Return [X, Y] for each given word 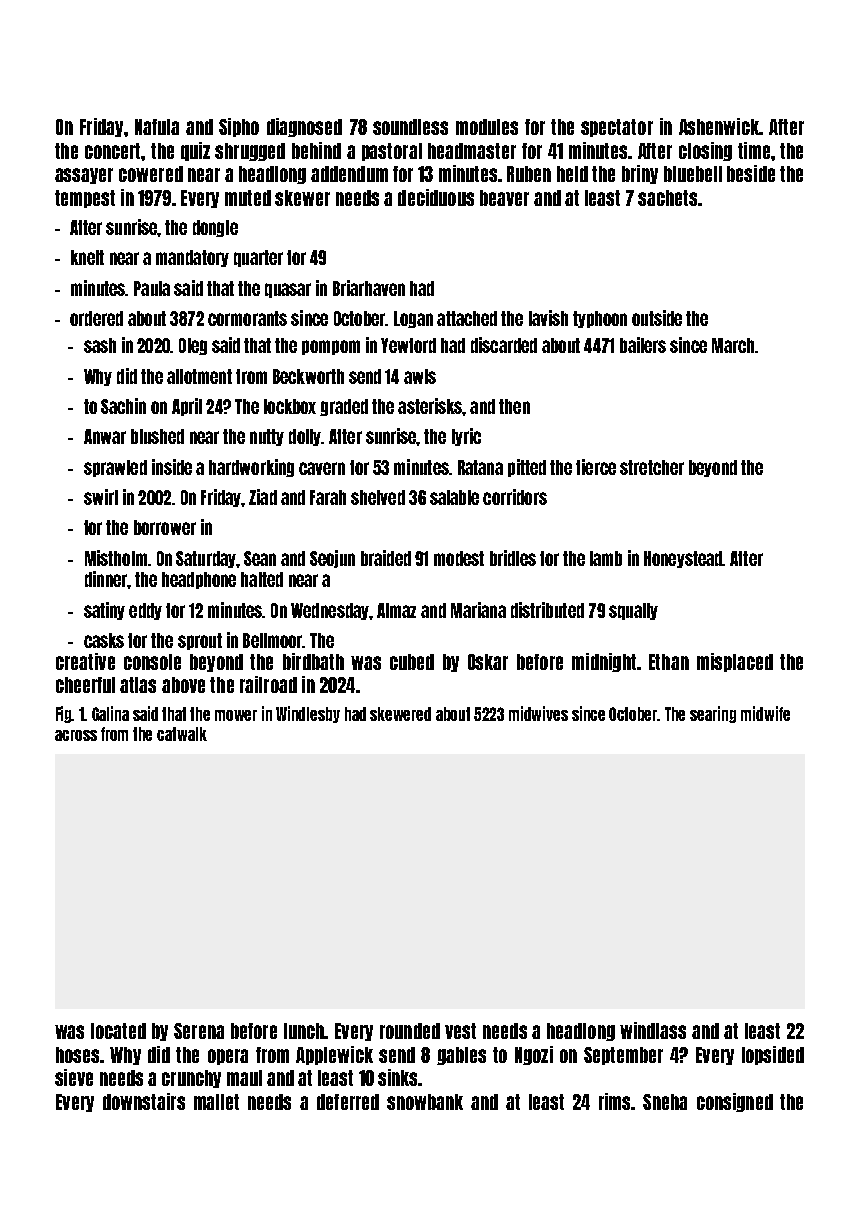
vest [460, 1031]
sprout [200, 641]
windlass [653, 1030]
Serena [199, 1031]
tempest [85, 199]
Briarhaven [369, 288]
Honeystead [683, 559]
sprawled [115, 468]
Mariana [478, 610]
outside [657, 318]
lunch [304, 1031]
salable [454, 497]
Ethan [669, 662]
